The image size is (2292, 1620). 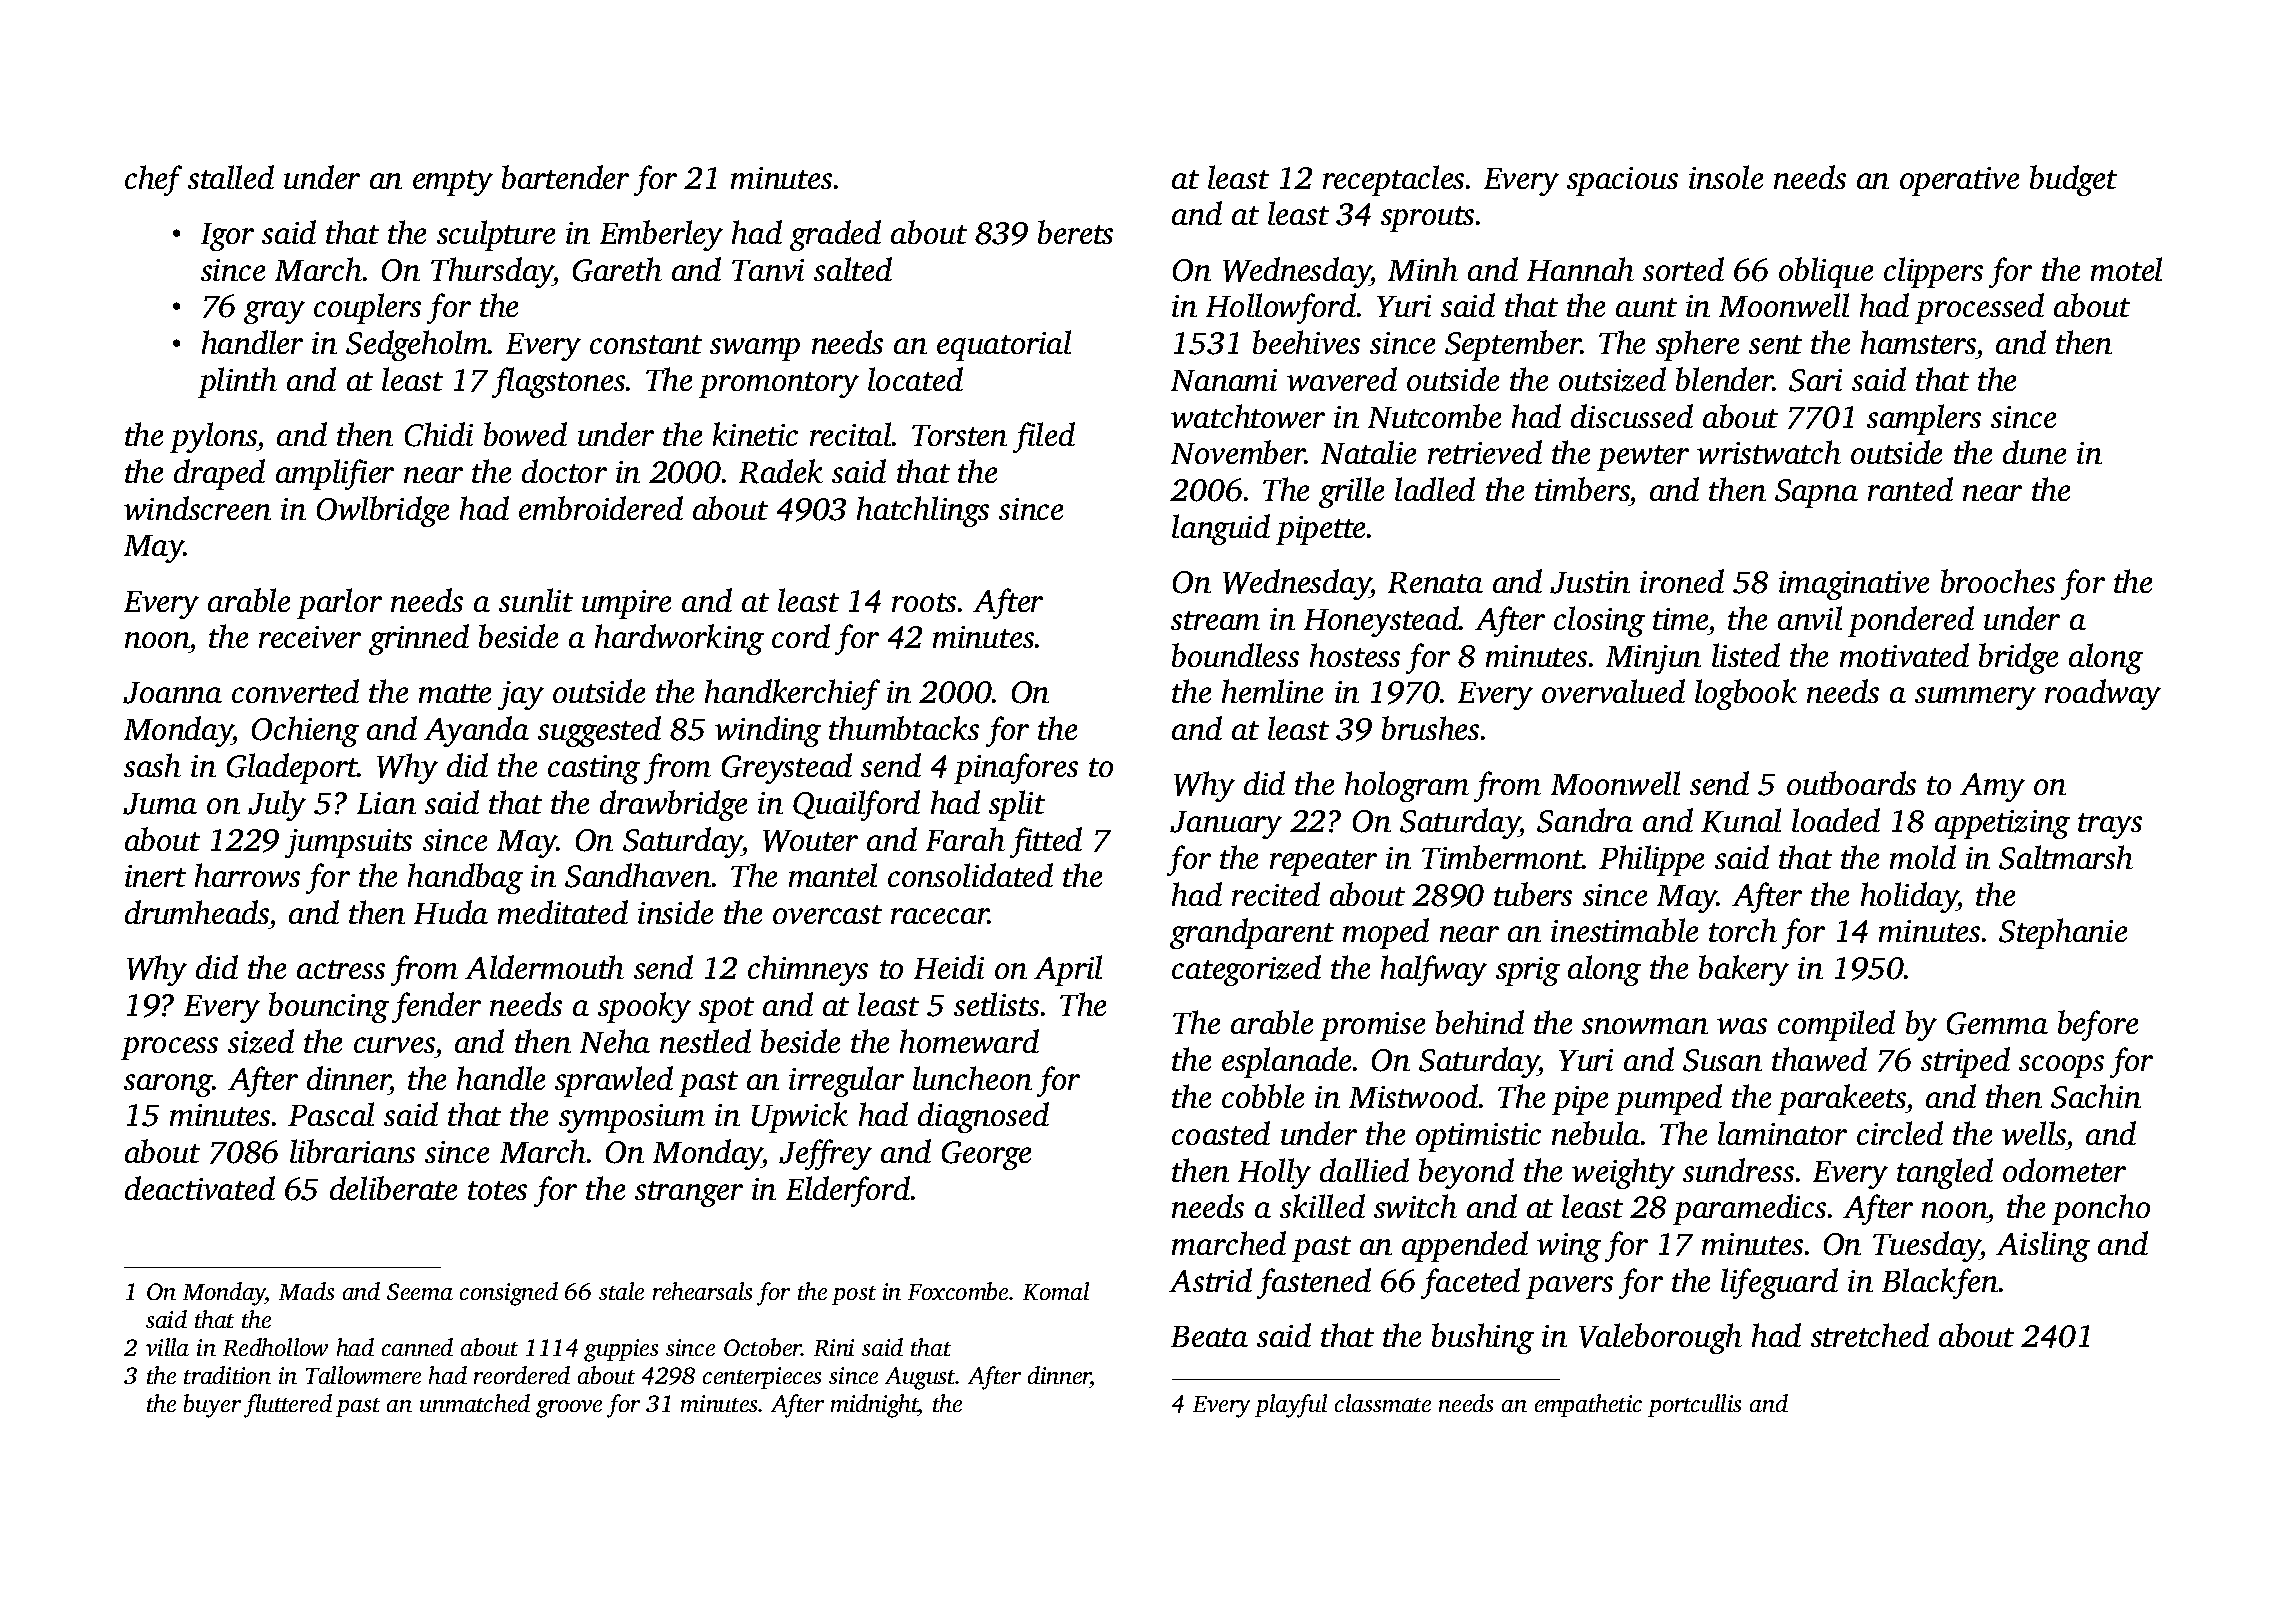 I want to click on Radek, so click(x=781, y=471).
